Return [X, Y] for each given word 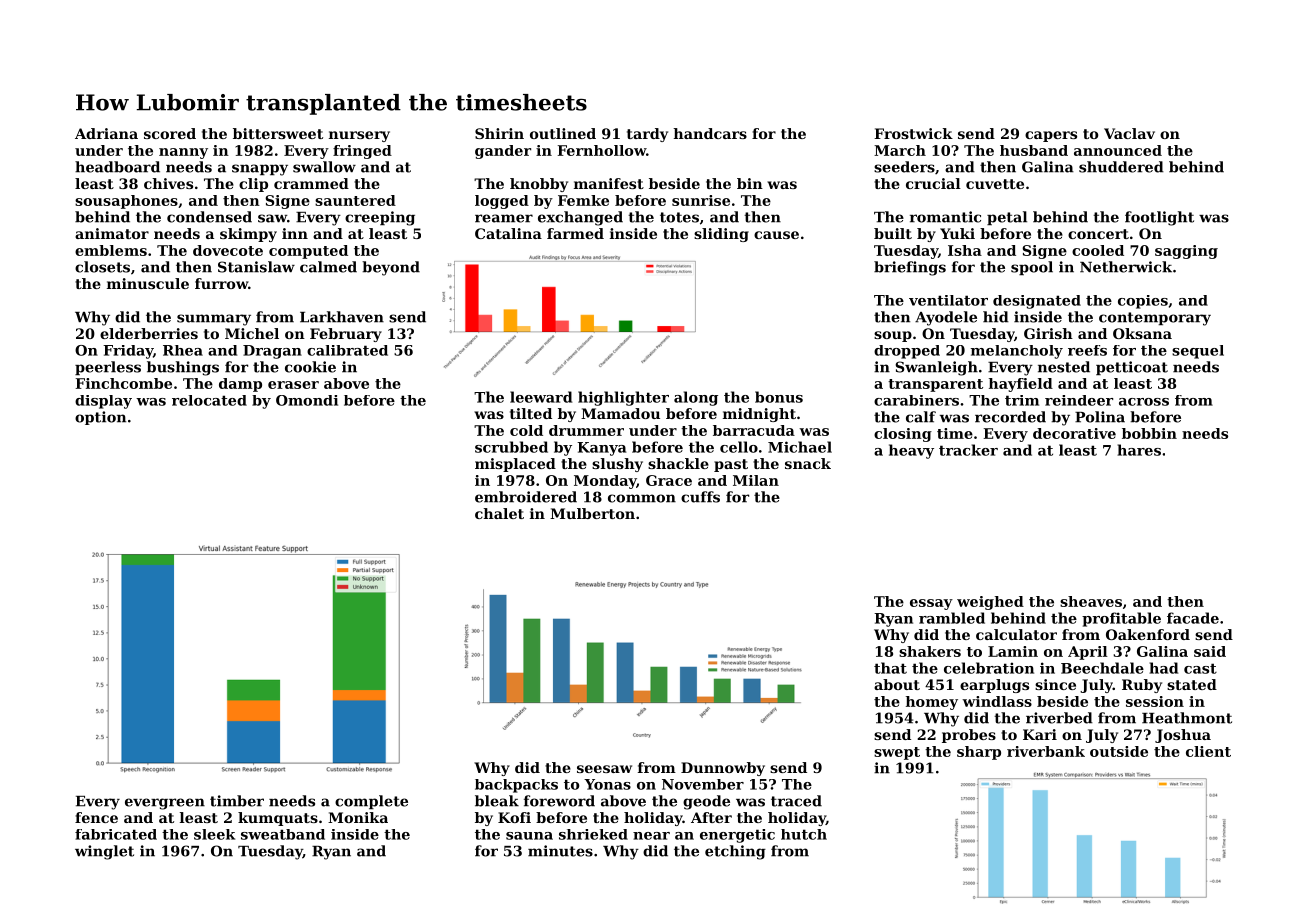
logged [502, 202]
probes [969, 736]
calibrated [347, 350]
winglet [104, 852]
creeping [380, 218]
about [897, 684]
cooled [1098, 250]
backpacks [516, 786]
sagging [1186, 252]
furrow [221, 283]
